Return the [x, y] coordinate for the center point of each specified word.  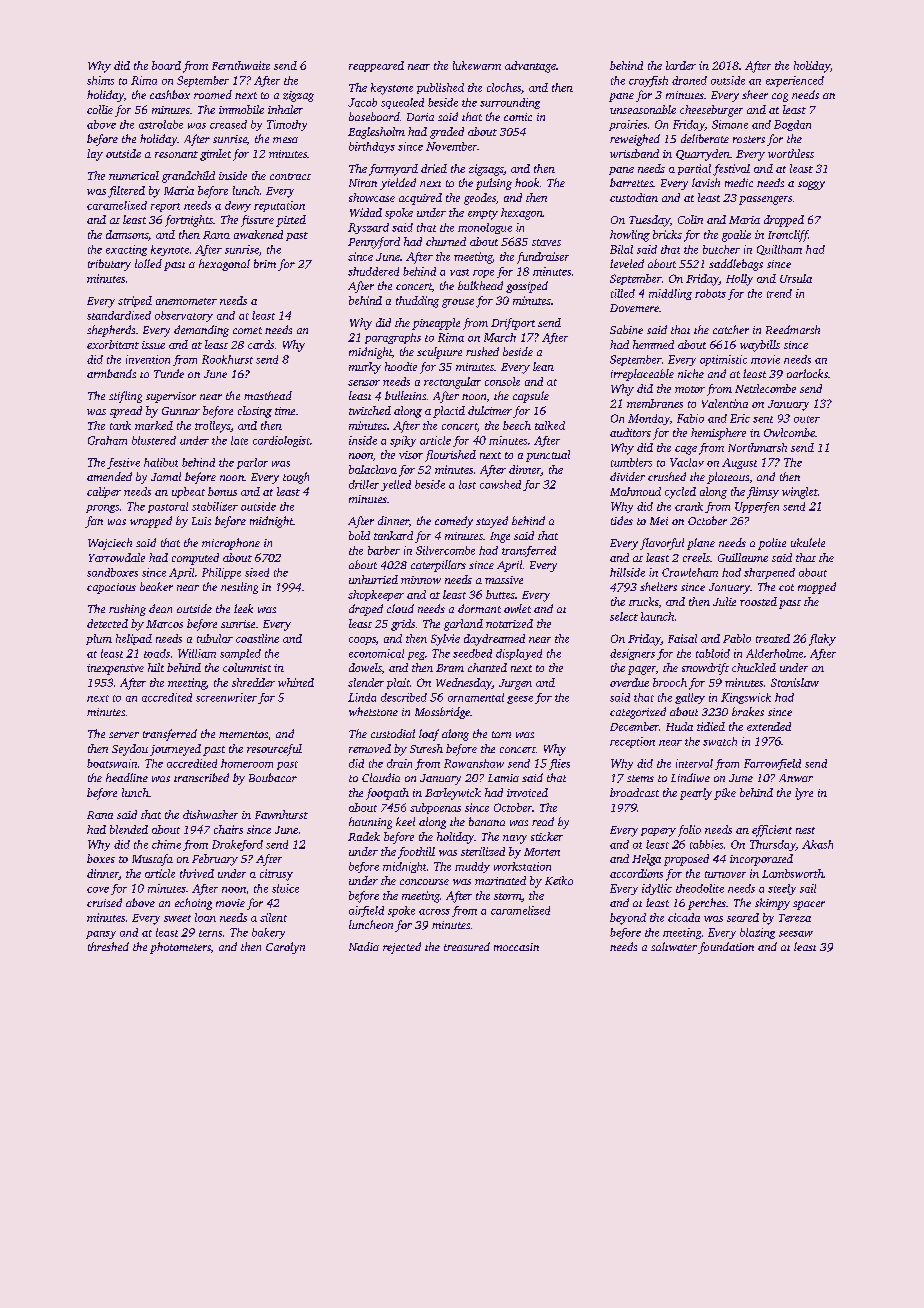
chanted [487, 667]
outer [807, 419]
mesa [285, 140]
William [197, 653]
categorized [638, 713]
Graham [107, 440]
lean [543, 366]
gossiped [527, 287]
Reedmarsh [793, 329]
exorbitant [113, 344]
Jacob [362, 102]
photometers [180, 948]
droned [689, 80]
